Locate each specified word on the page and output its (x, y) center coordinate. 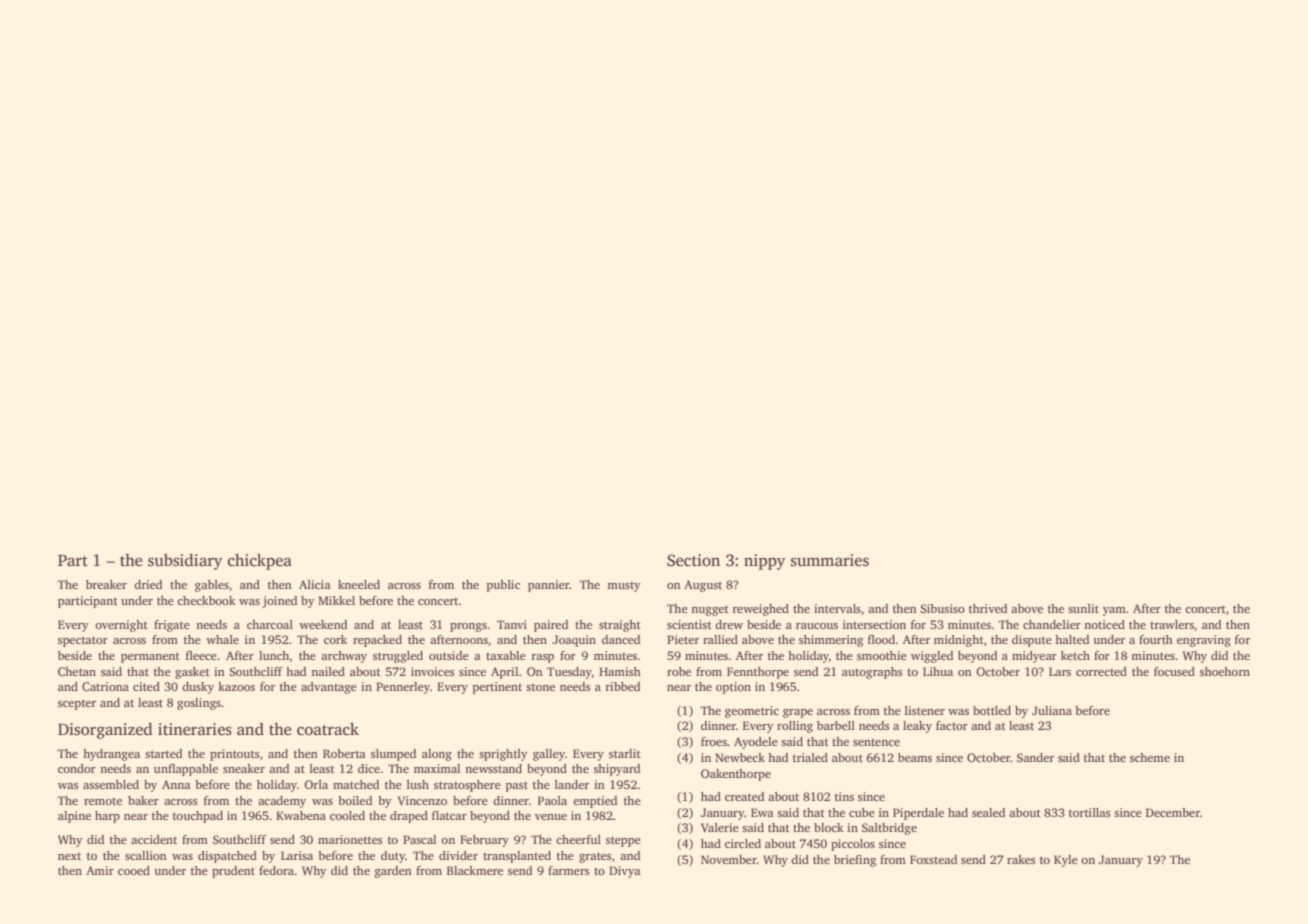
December (1173, 812)
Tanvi (512, 624)
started (163, 753)
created (744, 796)
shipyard (617, 770)
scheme (1150, 757)
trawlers (1172, 624)
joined (279, 602)
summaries (830, 560)
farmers (568, 870)
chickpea (260, 562)
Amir (100, 870)
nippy (765, 562)
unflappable (186, 770)
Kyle (1066, 861)
